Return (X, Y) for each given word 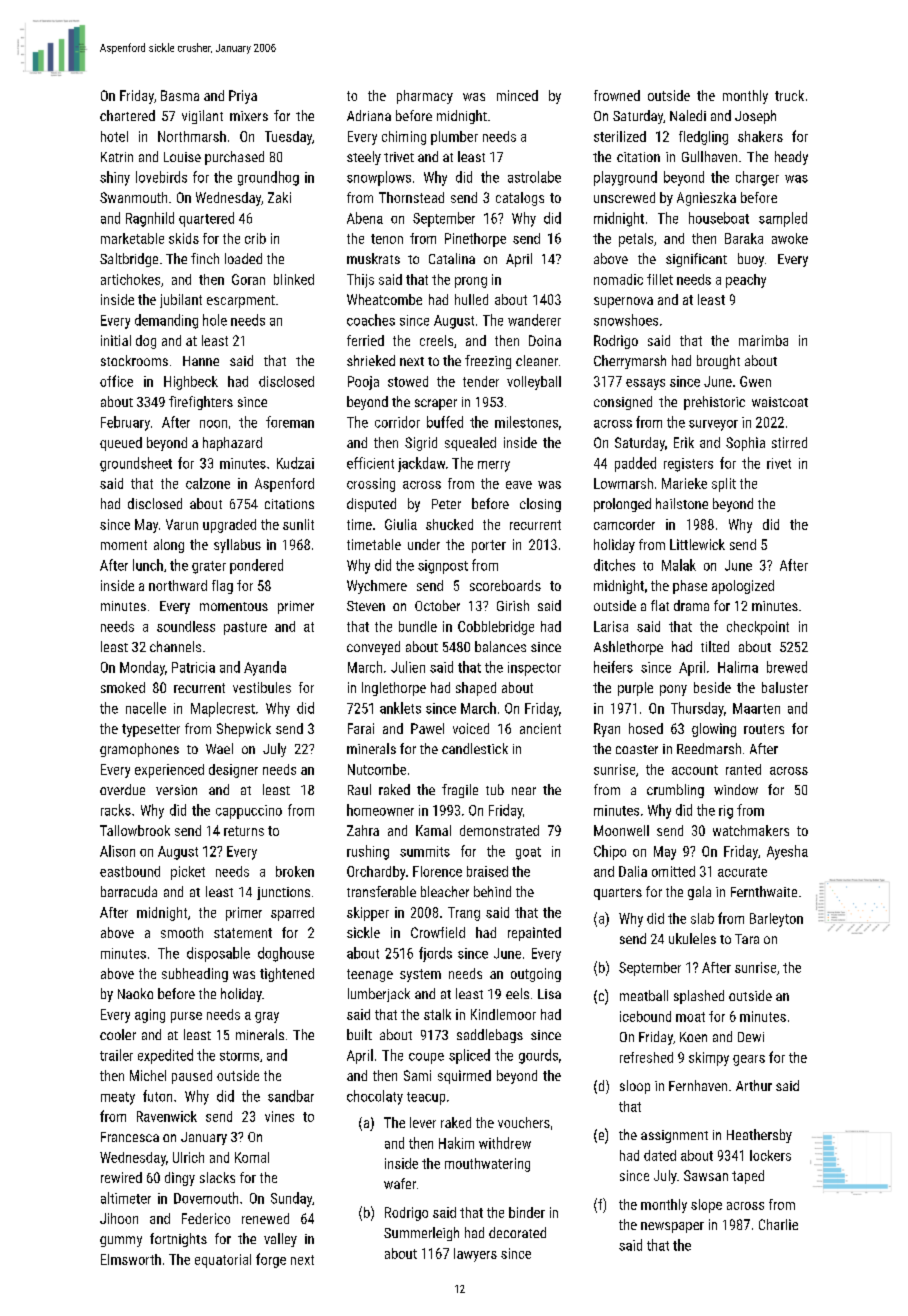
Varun (182, 524)
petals (636, 240)
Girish (513, 605)
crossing (371, 485)
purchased (234, 158)
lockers (770, 1155)
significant (696, 260)
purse (186, 1017)
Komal (252, 1157)
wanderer (534, 320)
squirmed (464, 1077)
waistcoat (780, 402)
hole (215, 320)
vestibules (262, 687)
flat (660, 605)
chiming (404, 138)
